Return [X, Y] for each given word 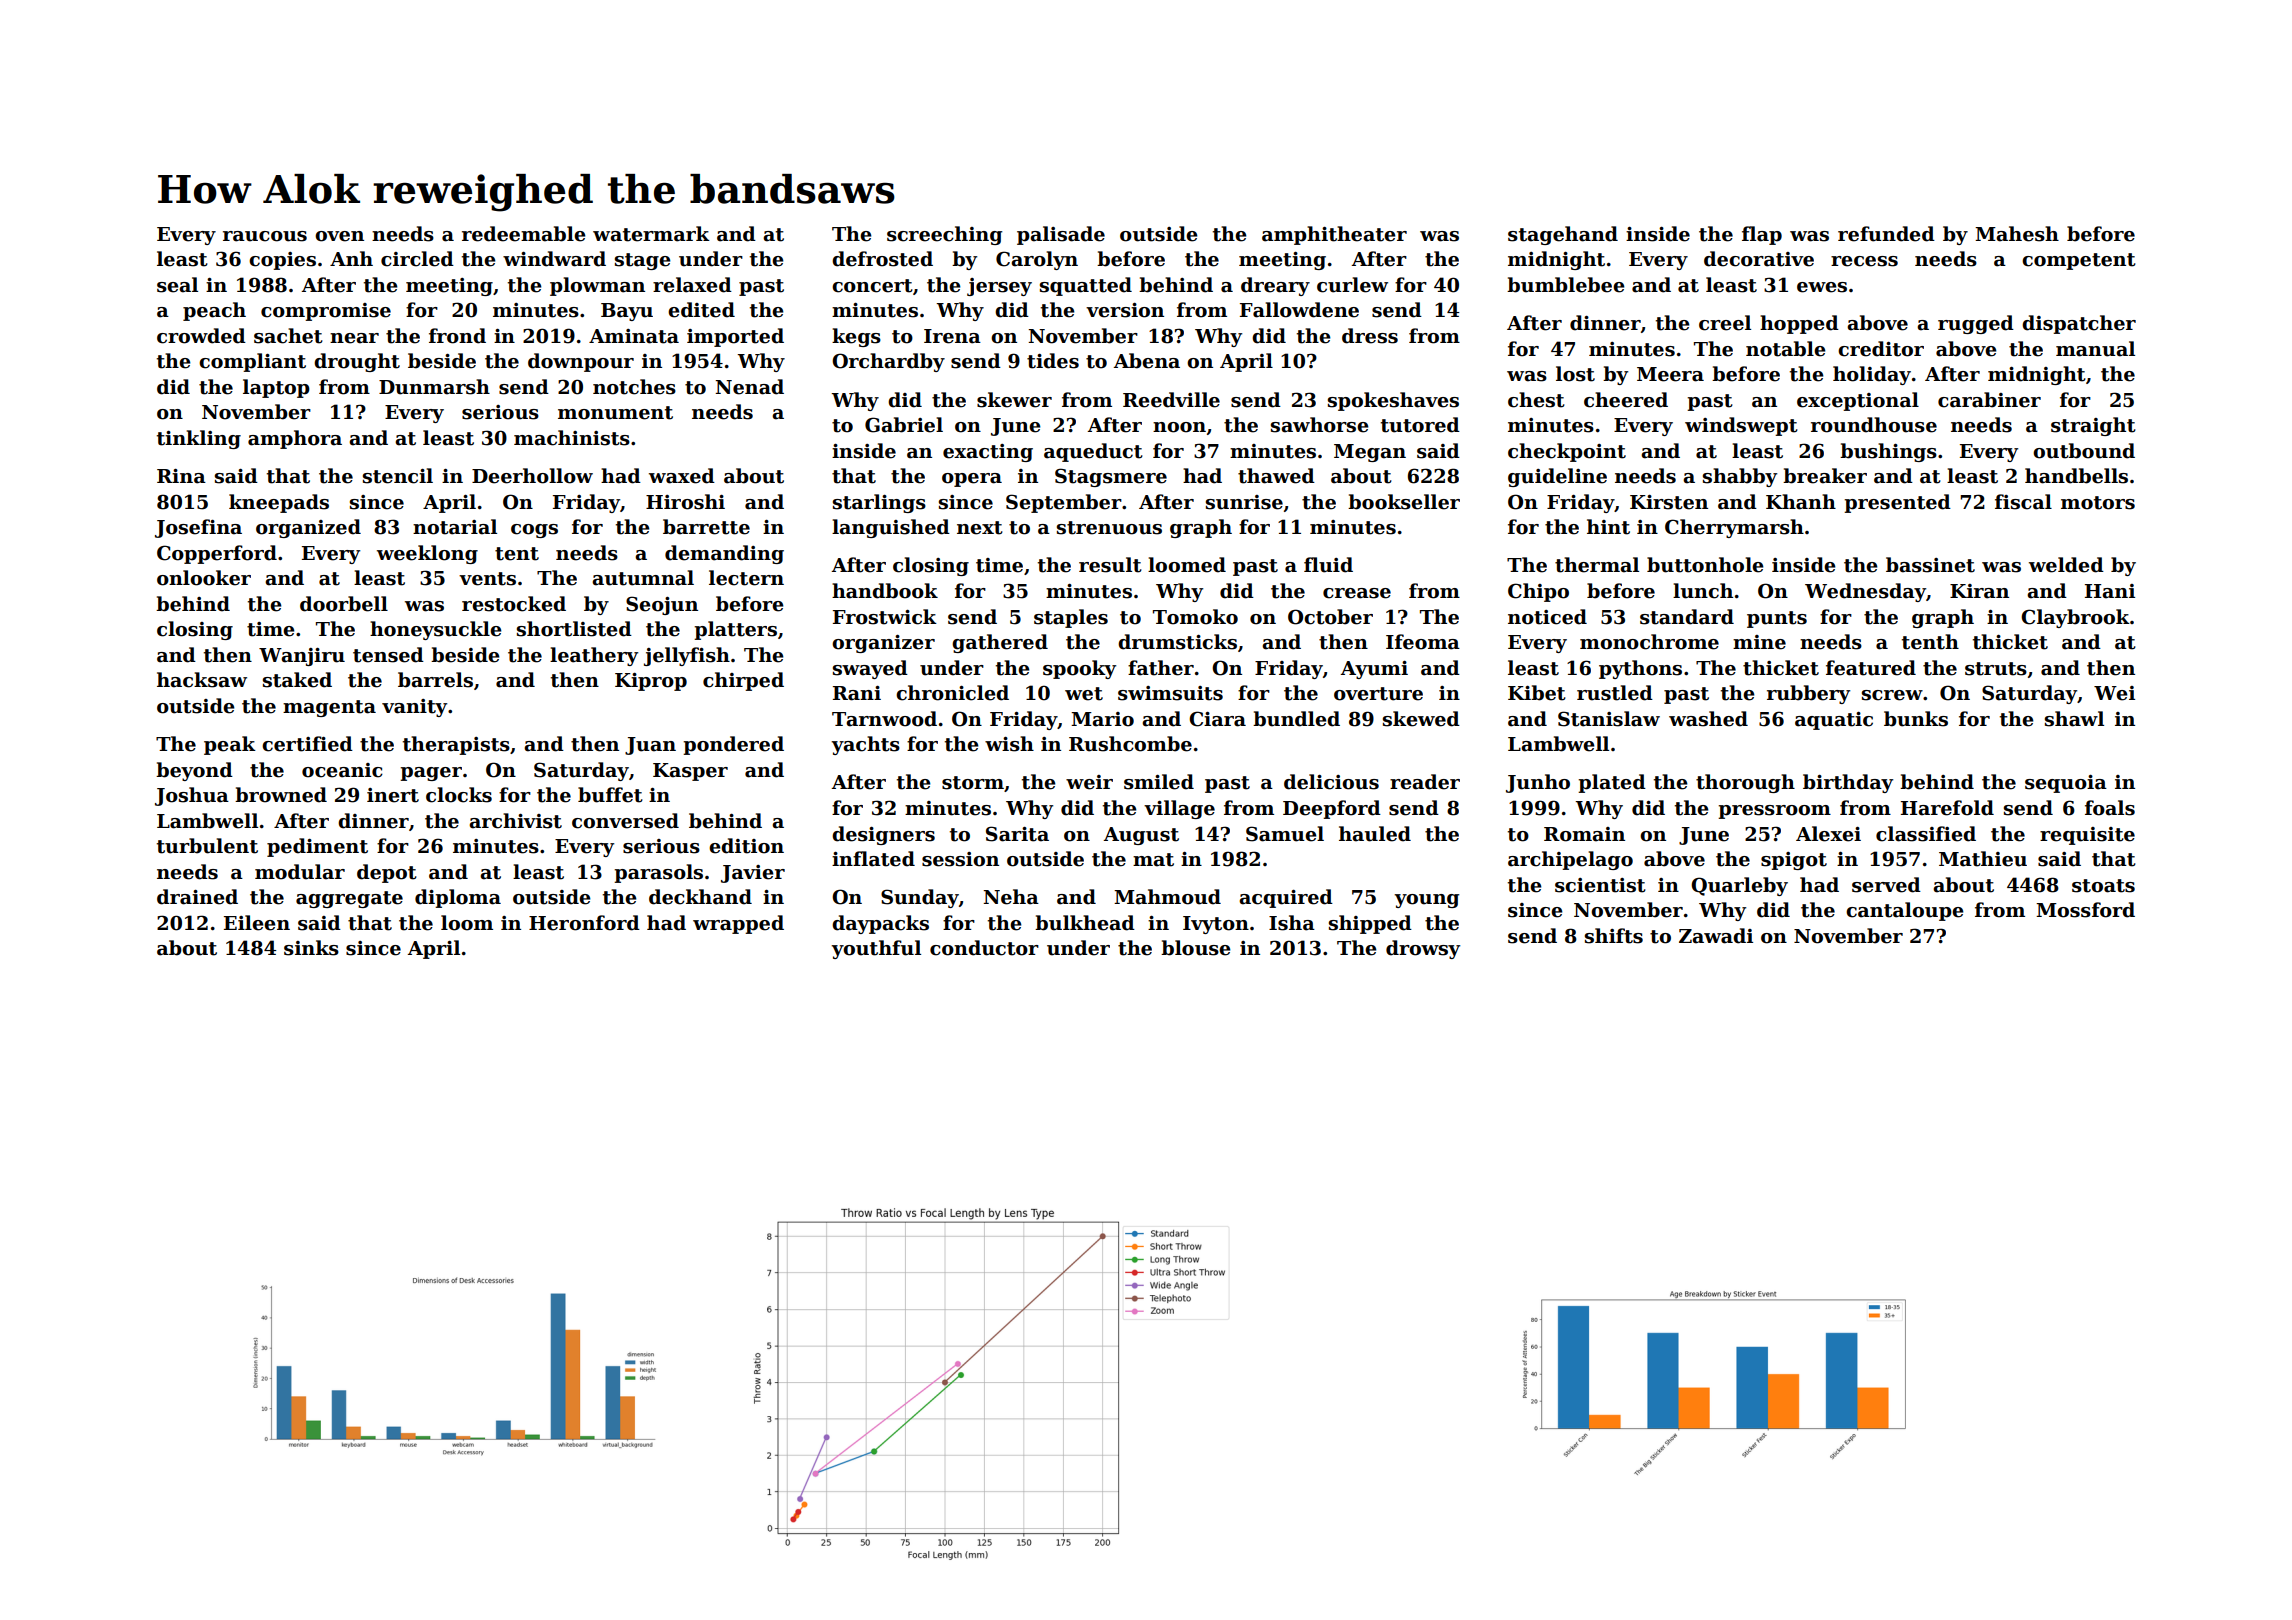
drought [357, 362]
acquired [1286, 898]
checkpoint [1567, 452]
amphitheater [1334, 235]
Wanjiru [302, 657]
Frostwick [885, 617]
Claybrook [2075, 618]
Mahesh [2017, 234]
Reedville [1171, 400]
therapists [456, 745]
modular [300, 872]
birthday [1848, 783]
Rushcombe [1130, 744]
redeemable [524, 234]
